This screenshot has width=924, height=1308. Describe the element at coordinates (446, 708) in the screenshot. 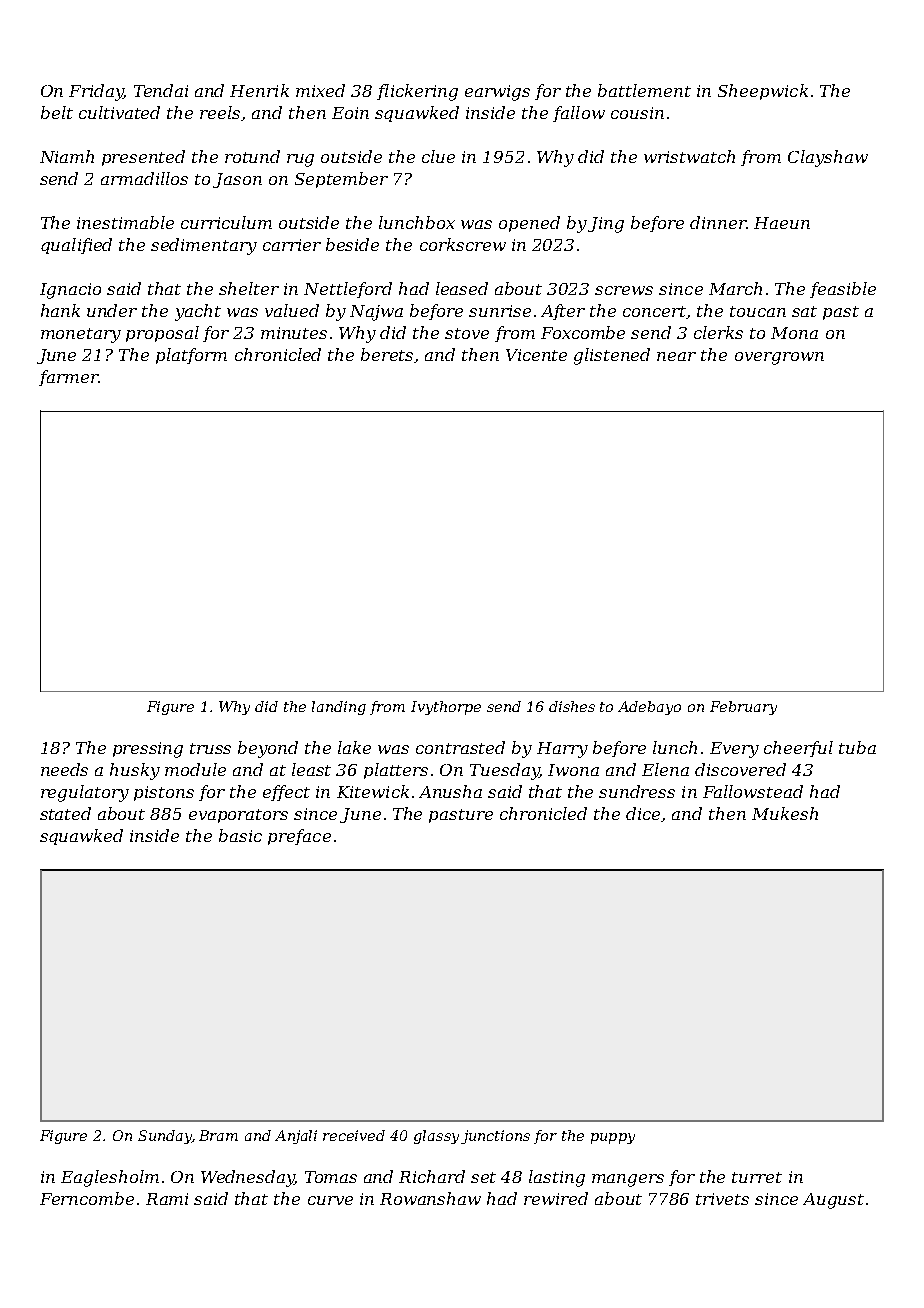

I see `Ivythorpe` at that location.
